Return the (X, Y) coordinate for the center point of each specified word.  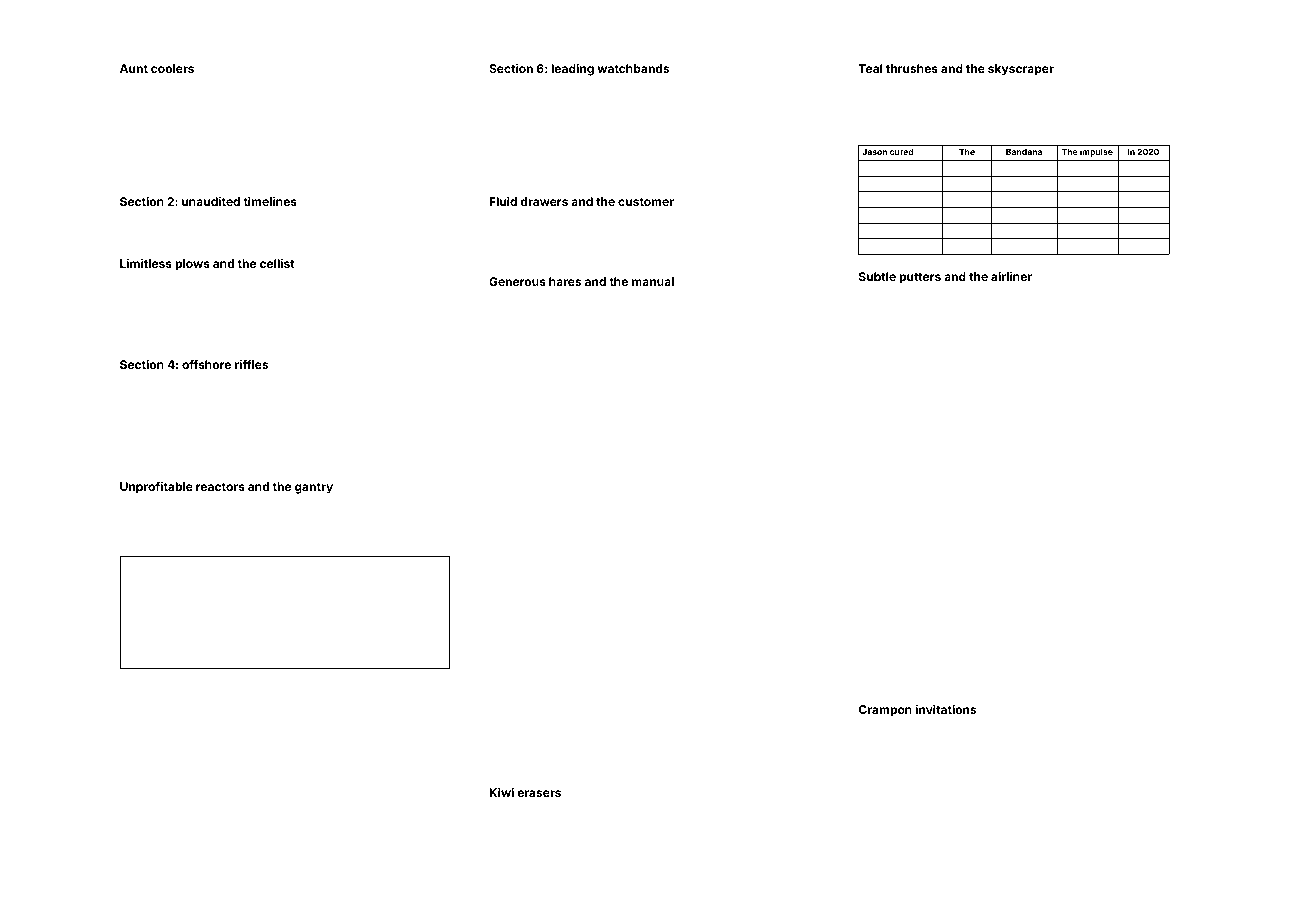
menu (958, 380)
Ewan (418, 290)
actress (803, 840)
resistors (530, 840)
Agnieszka (310, 117)
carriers (361, 503)
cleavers (669, 402)
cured (901, 152)
